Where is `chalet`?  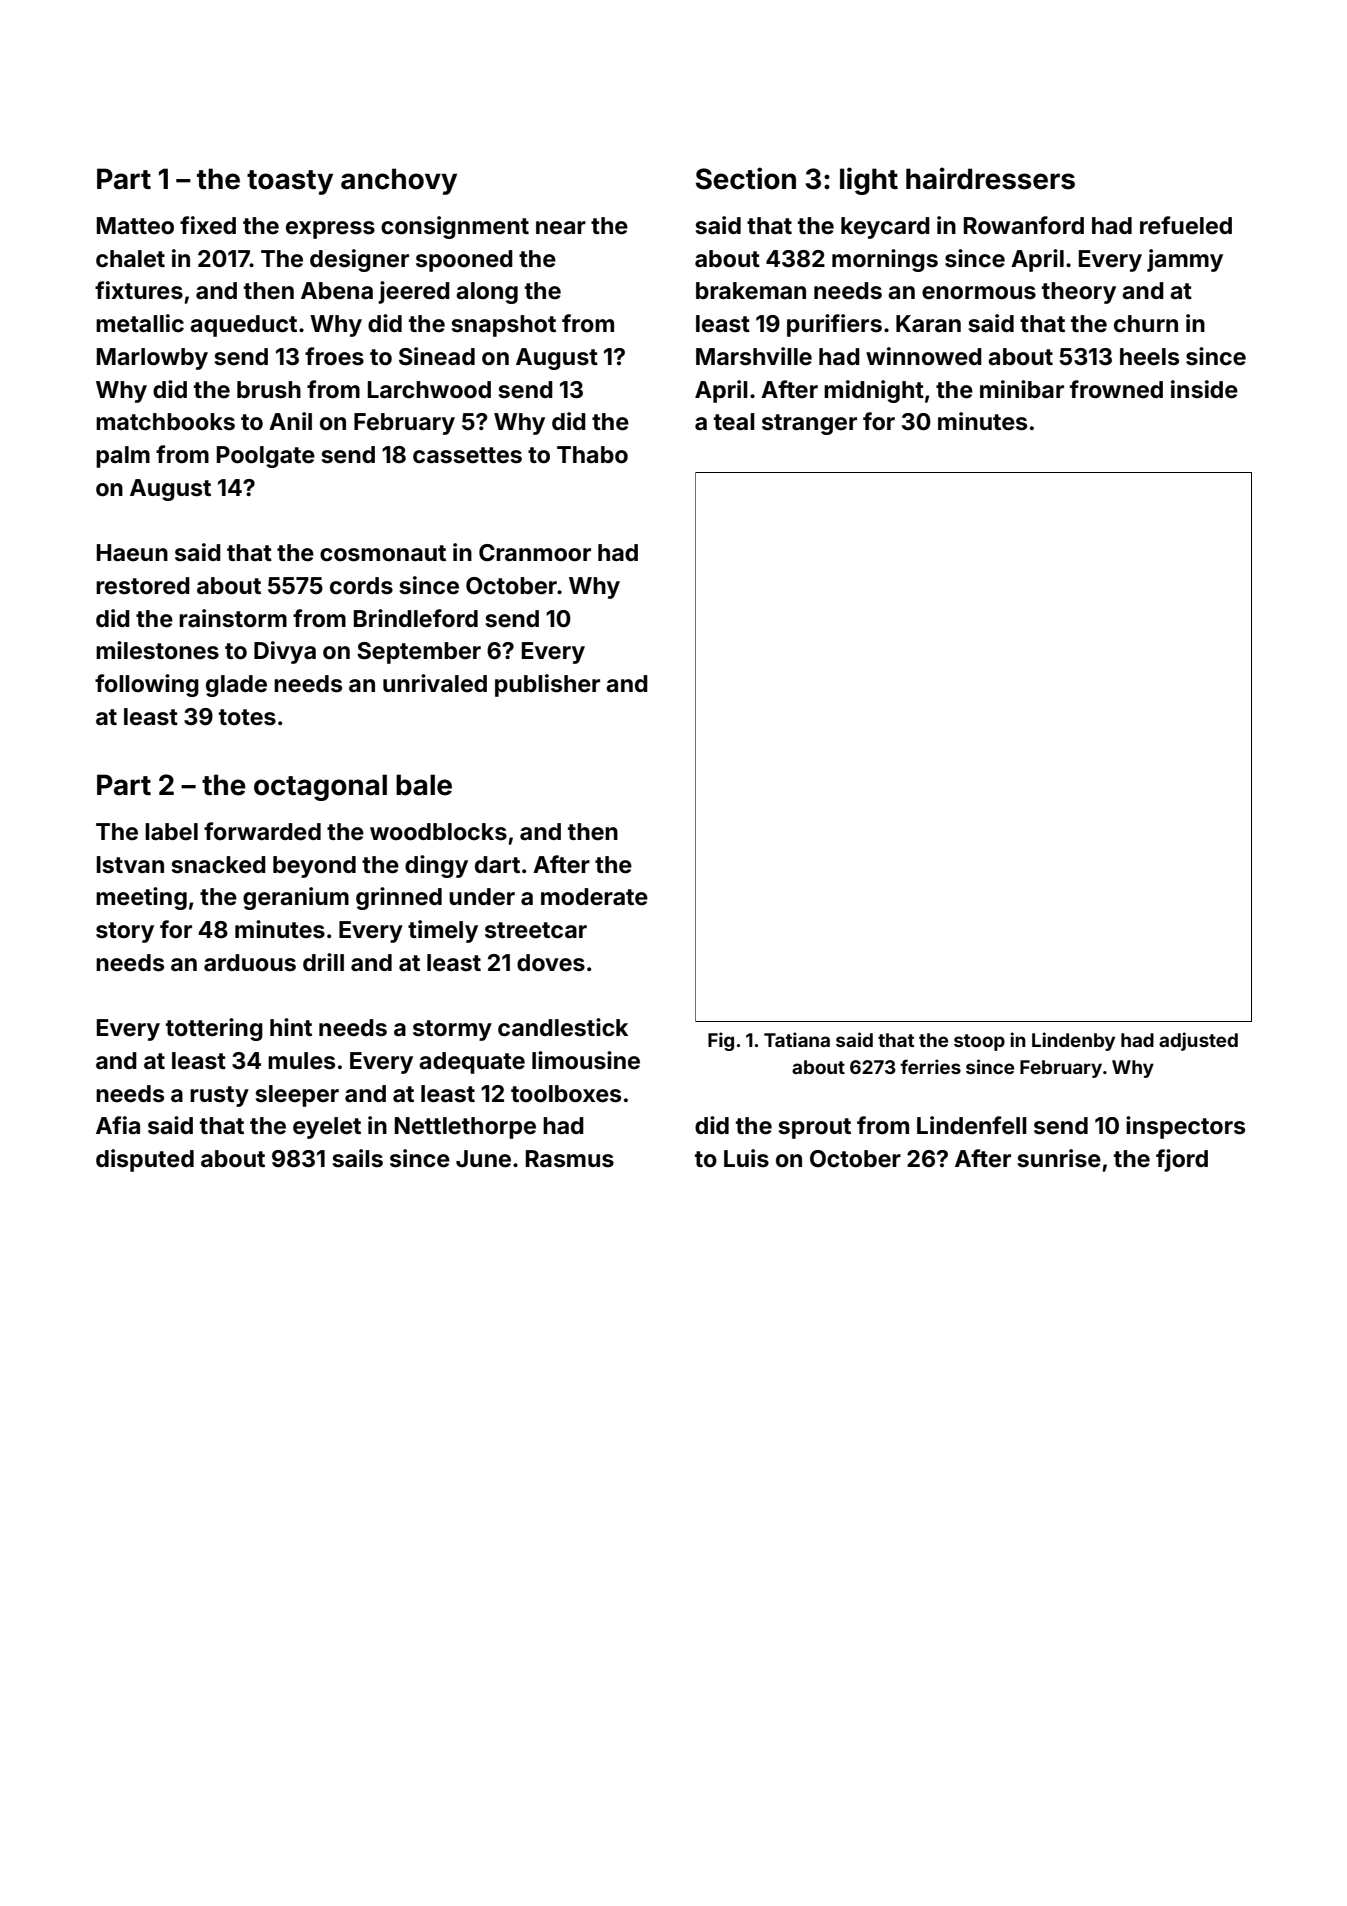 chalet is located at coordinates (130, 259).
